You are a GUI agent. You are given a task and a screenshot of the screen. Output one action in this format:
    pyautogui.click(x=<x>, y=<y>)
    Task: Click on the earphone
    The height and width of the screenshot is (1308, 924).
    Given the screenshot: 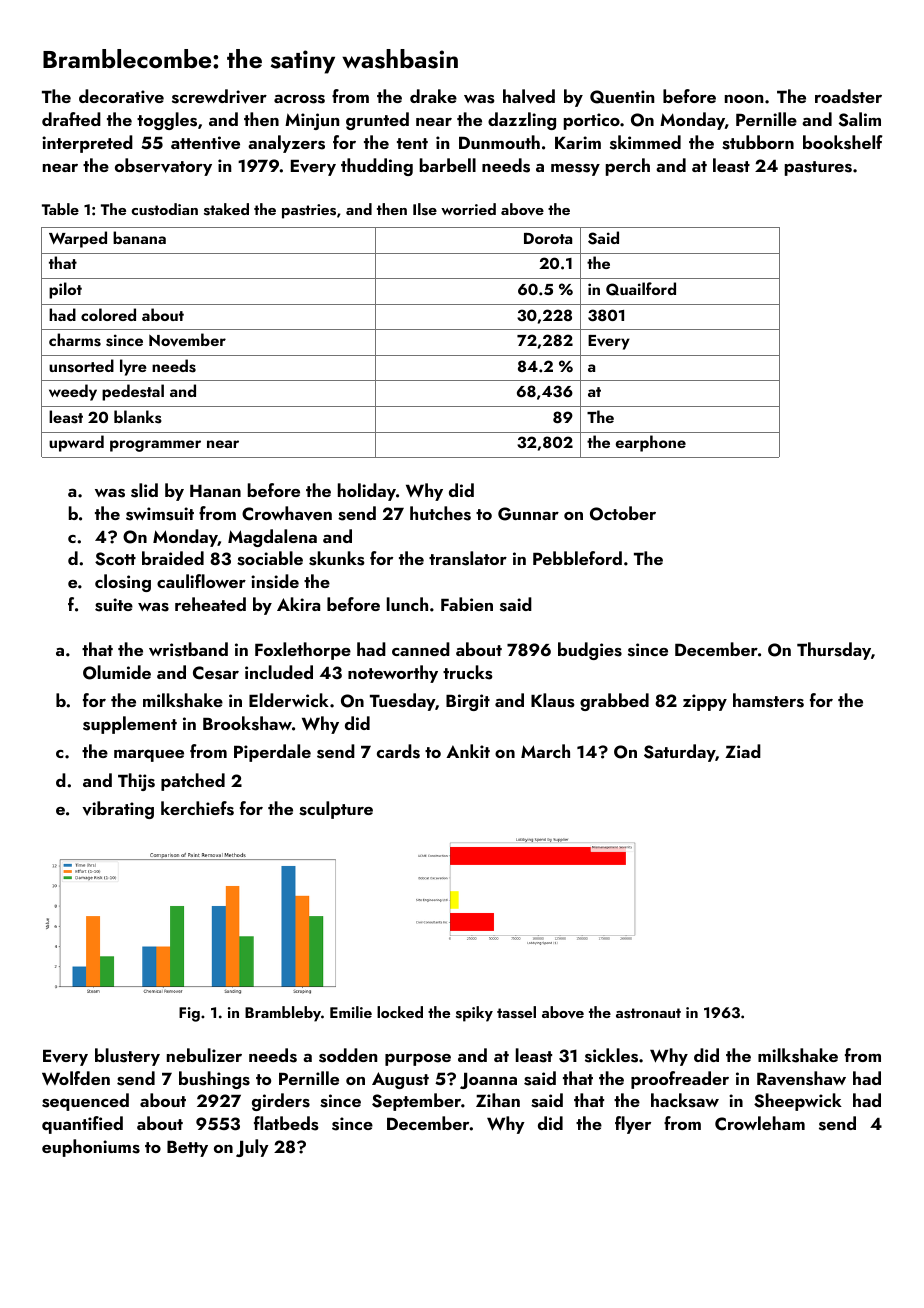 What is the action you would take?
    pyautogui.click(x=651, y=443)
